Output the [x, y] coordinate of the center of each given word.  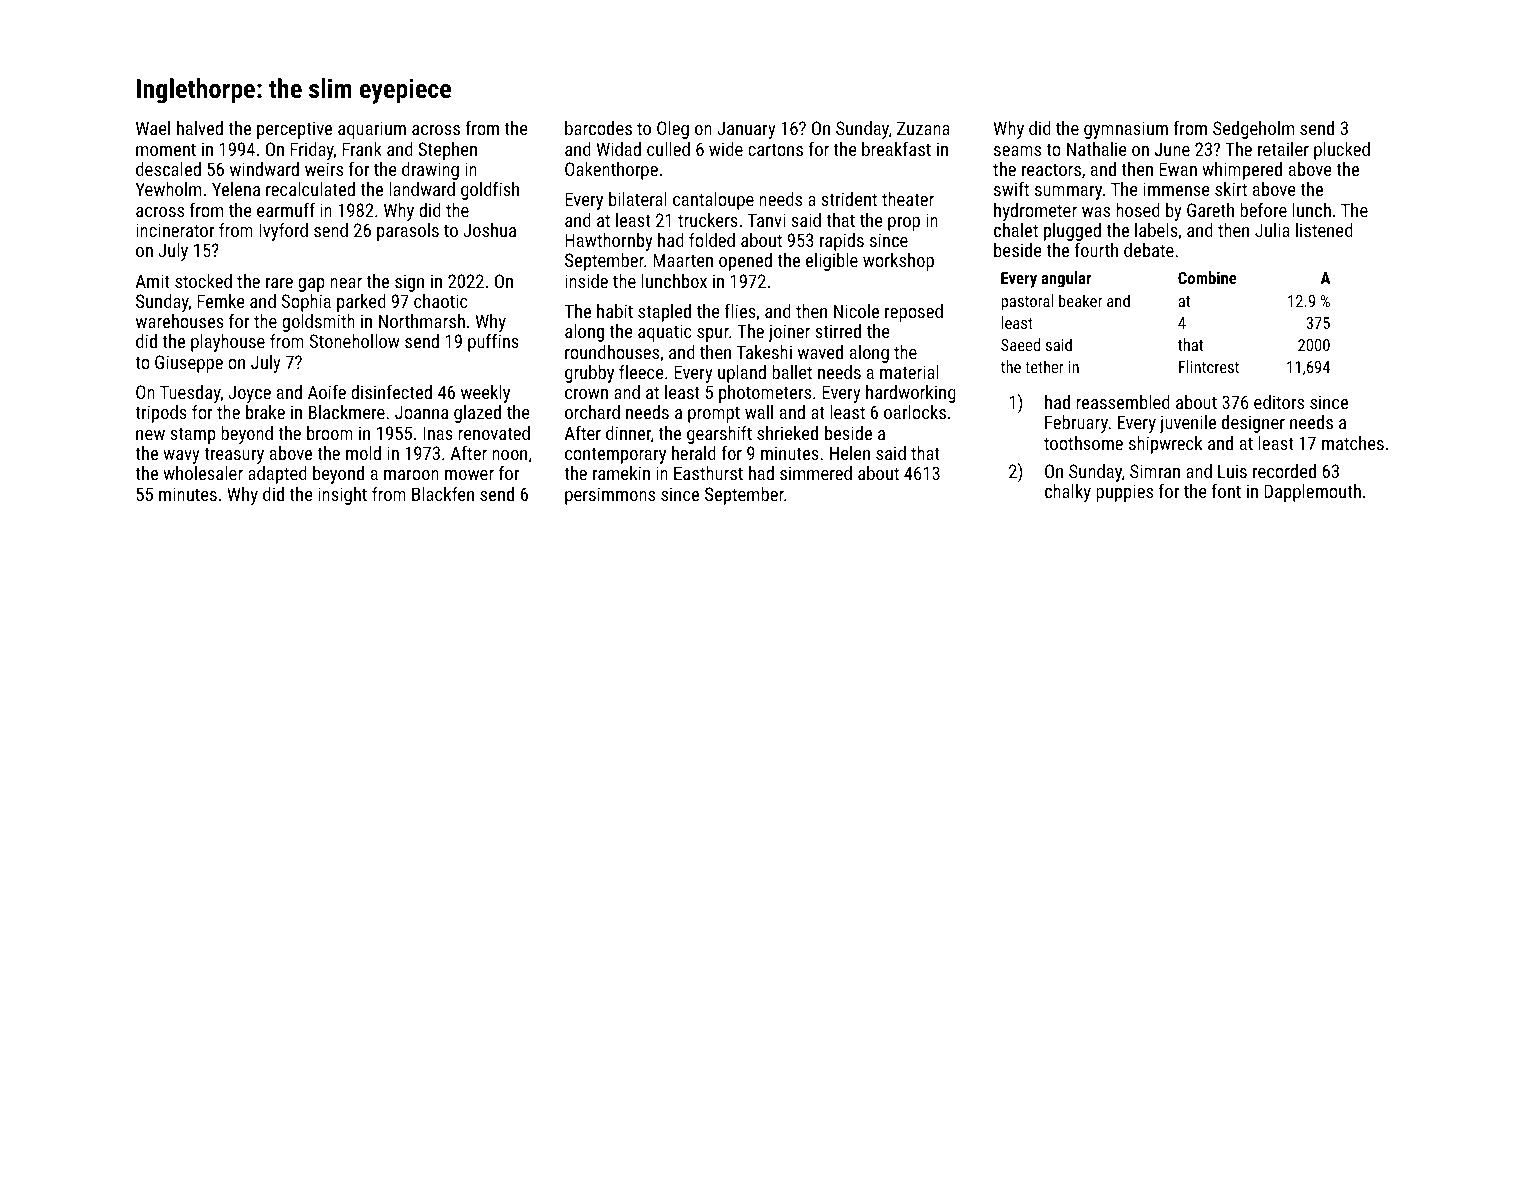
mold [363, 453]
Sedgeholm [1253, 130]
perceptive [294, 130]
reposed [914, 313]
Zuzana [923, 128]
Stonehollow [355, 341]
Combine [1207, 277]
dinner [628, 433]
